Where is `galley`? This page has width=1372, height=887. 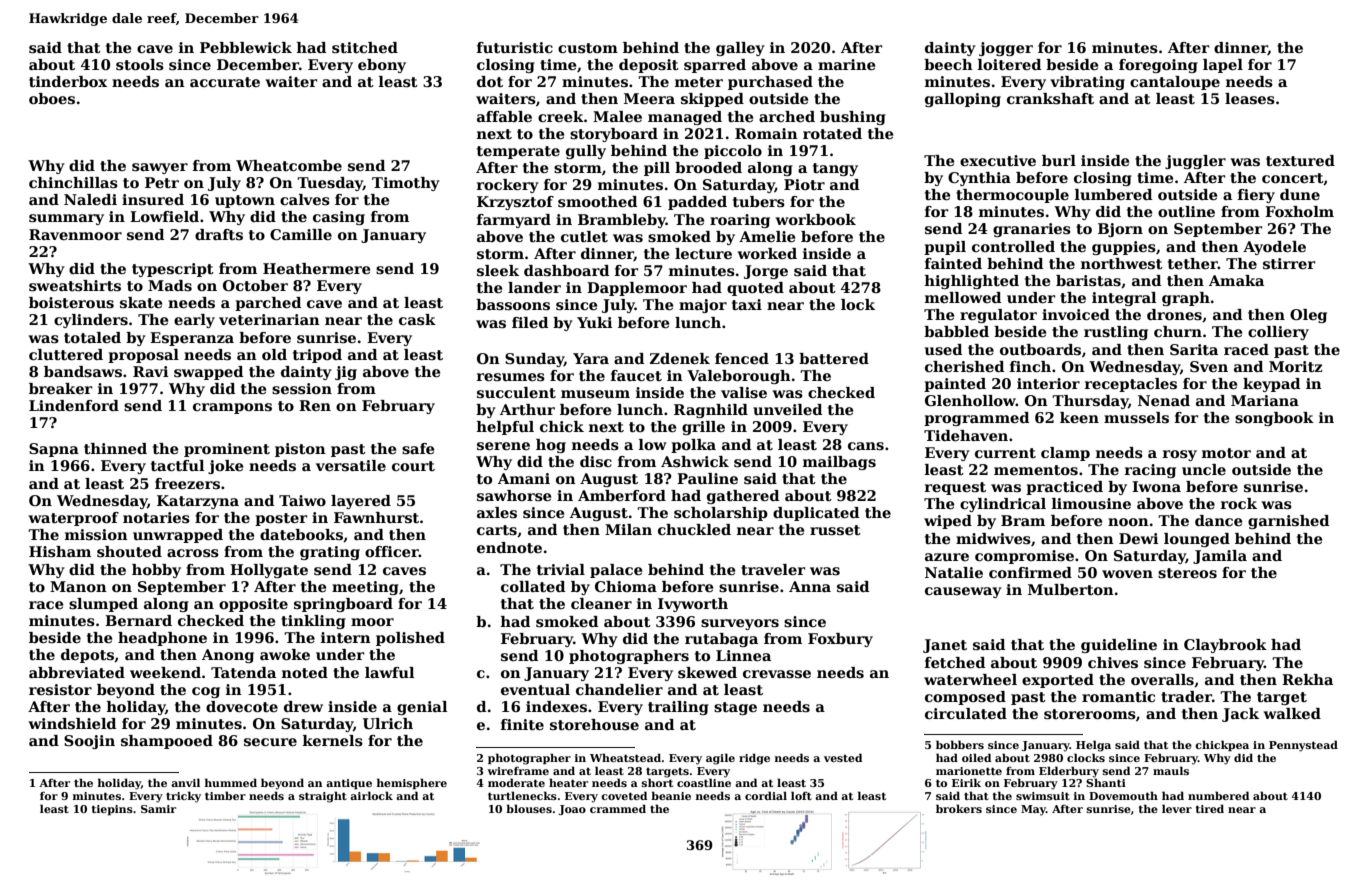
galley is located at coordinates (740, 49).
